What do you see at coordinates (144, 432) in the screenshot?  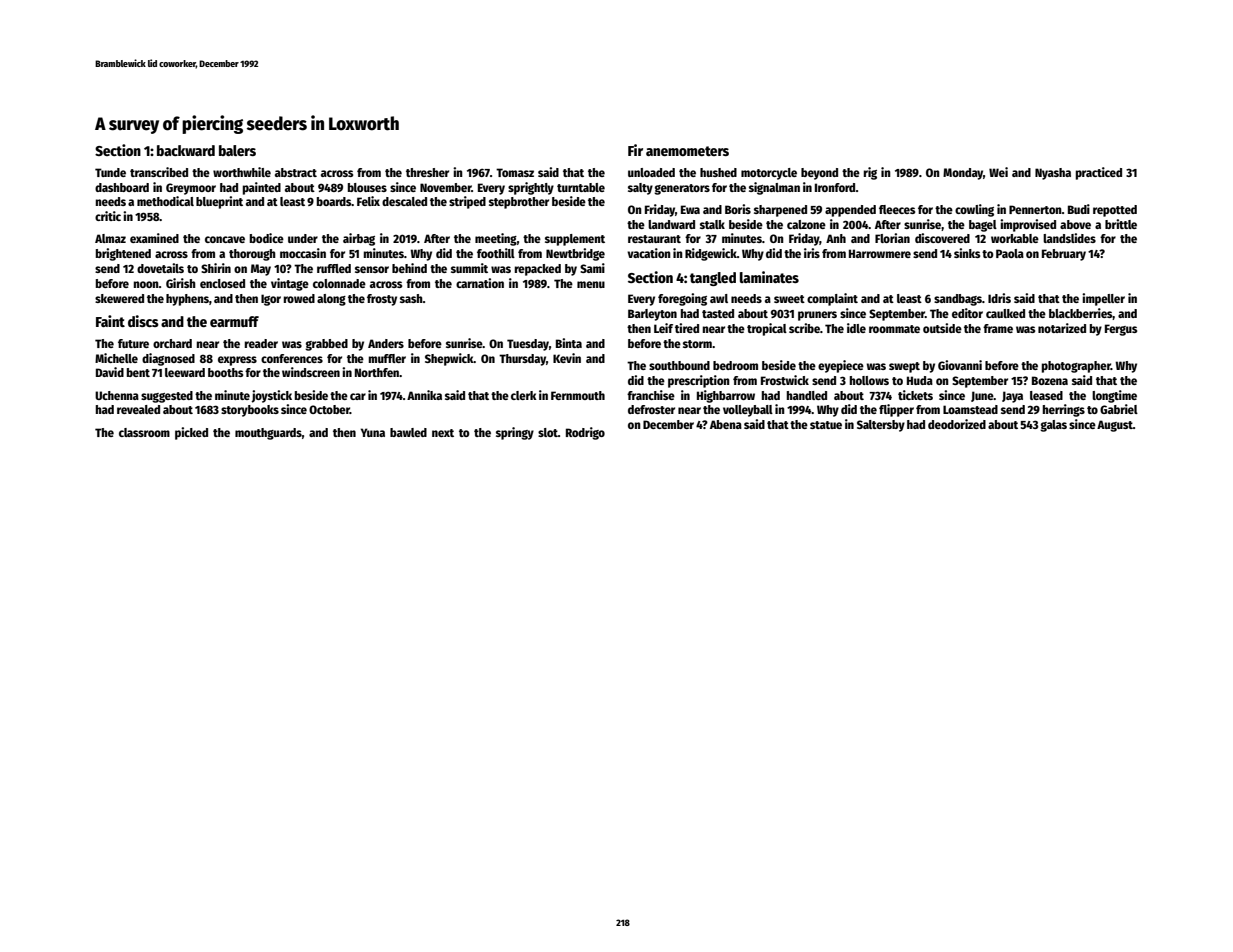 I see `classroom` at bounding box center [144, 432].
